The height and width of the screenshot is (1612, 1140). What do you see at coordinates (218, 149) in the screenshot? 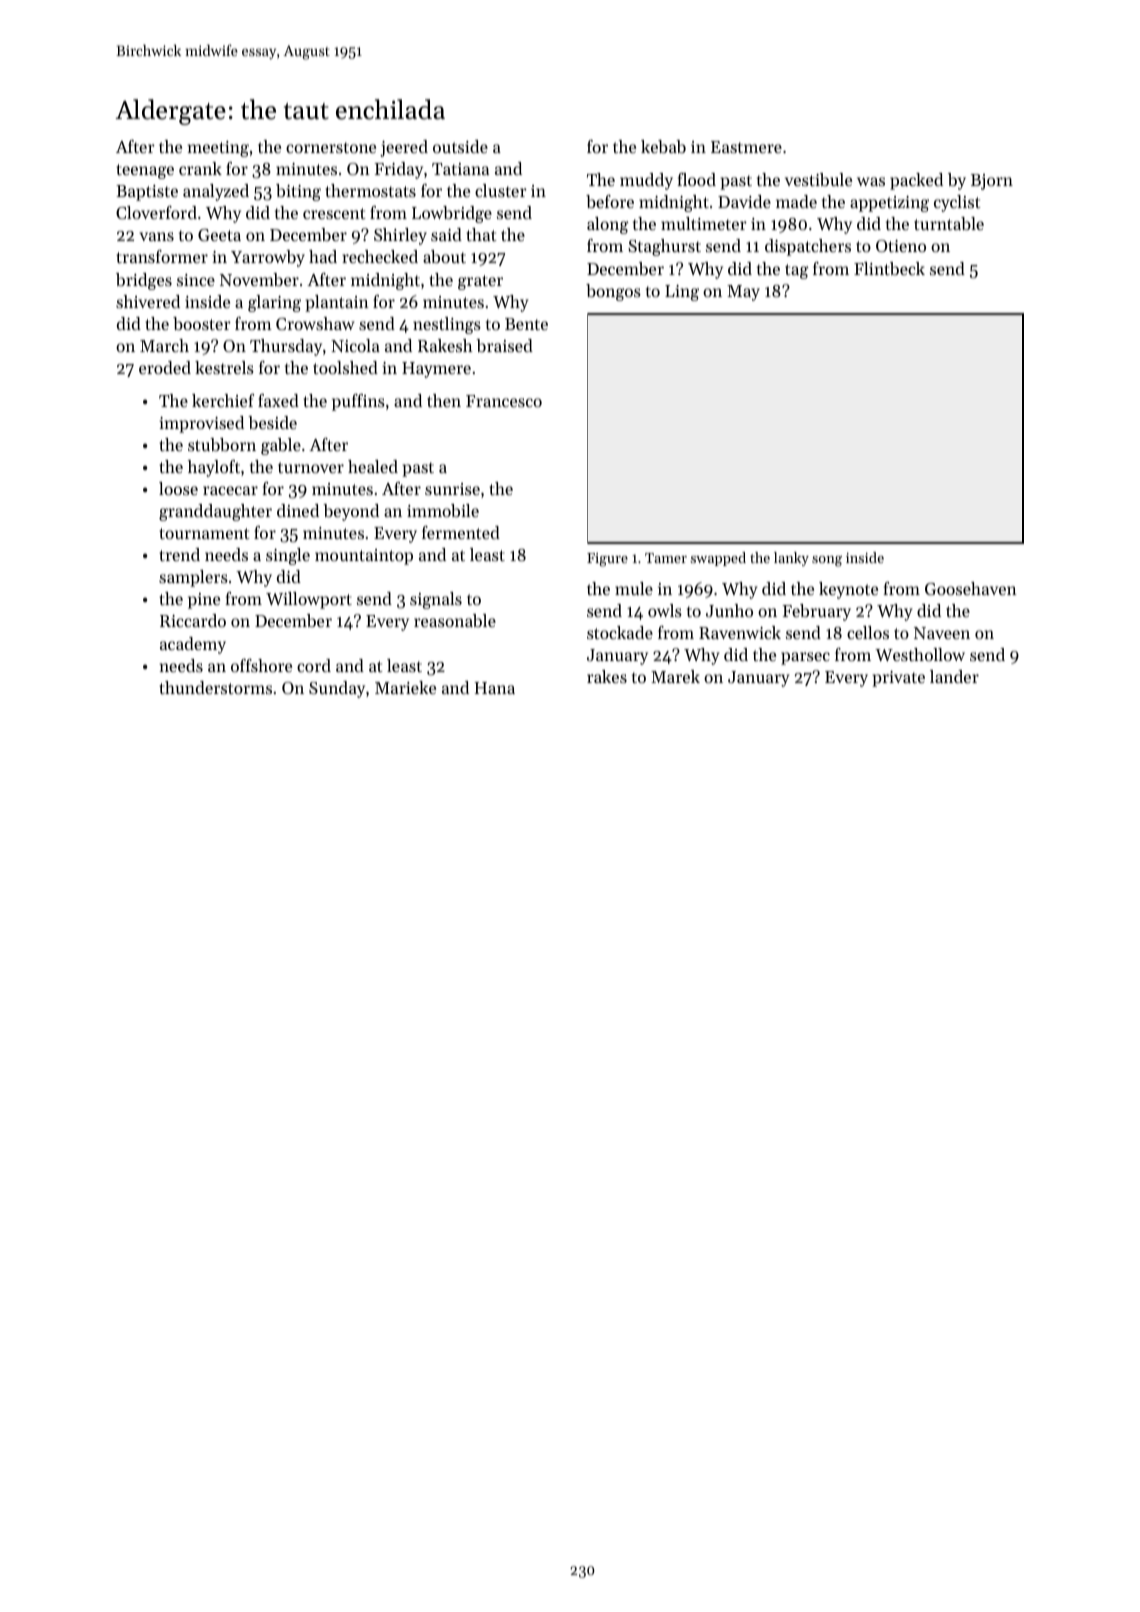
I see `meeting` at bounding box center [218, 149].
